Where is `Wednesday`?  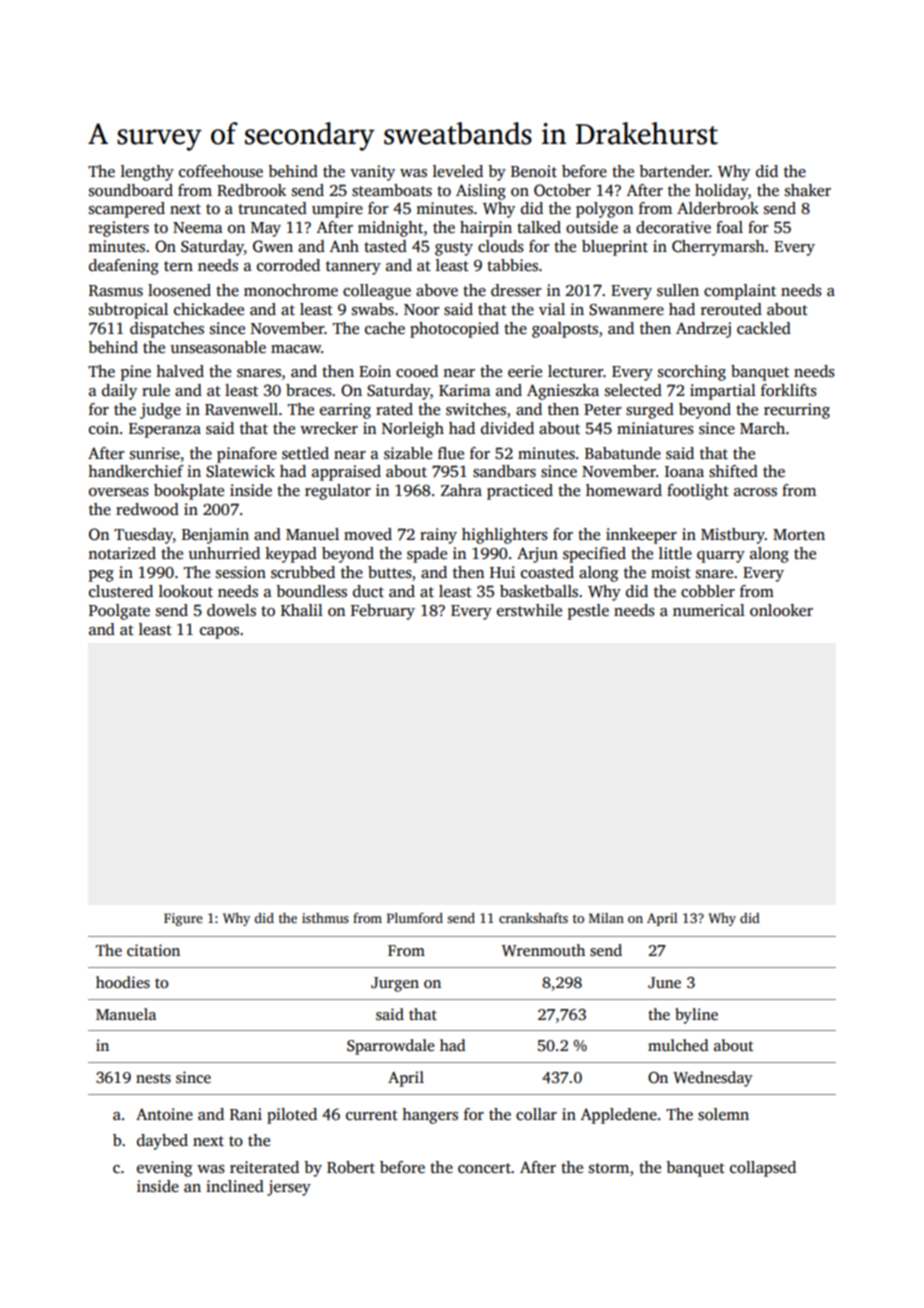 Wednesday is located at coordinates (713, 1079).
